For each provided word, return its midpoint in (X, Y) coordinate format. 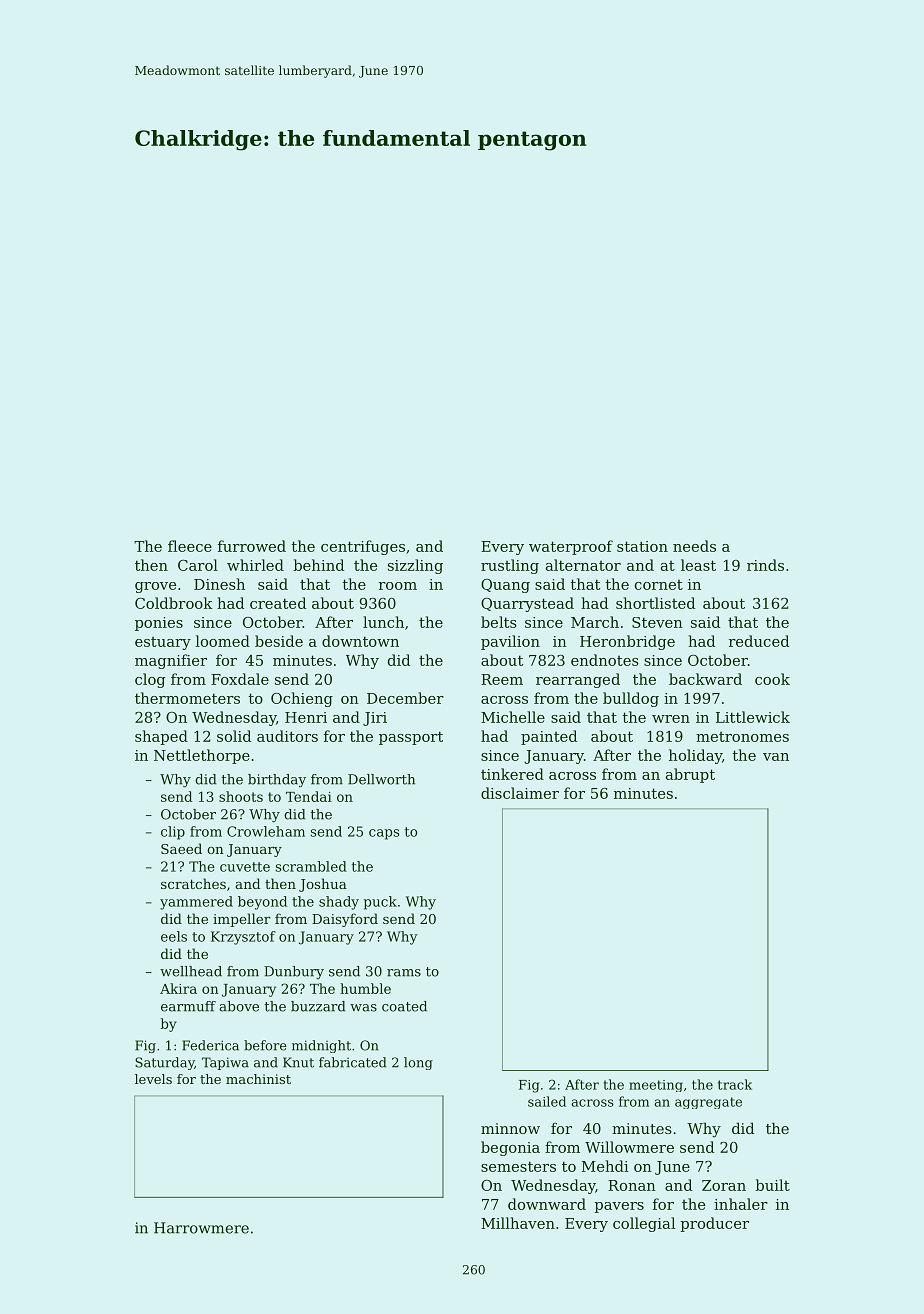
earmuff (188, 1006)
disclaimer (520, 793)
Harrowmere (201, 1228)
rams (404, 973)
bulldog (631, 699)
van (776, 757)
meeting (656, 1086)
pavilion (510, 642)
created (278, 603)
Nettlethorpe (202, 756)
